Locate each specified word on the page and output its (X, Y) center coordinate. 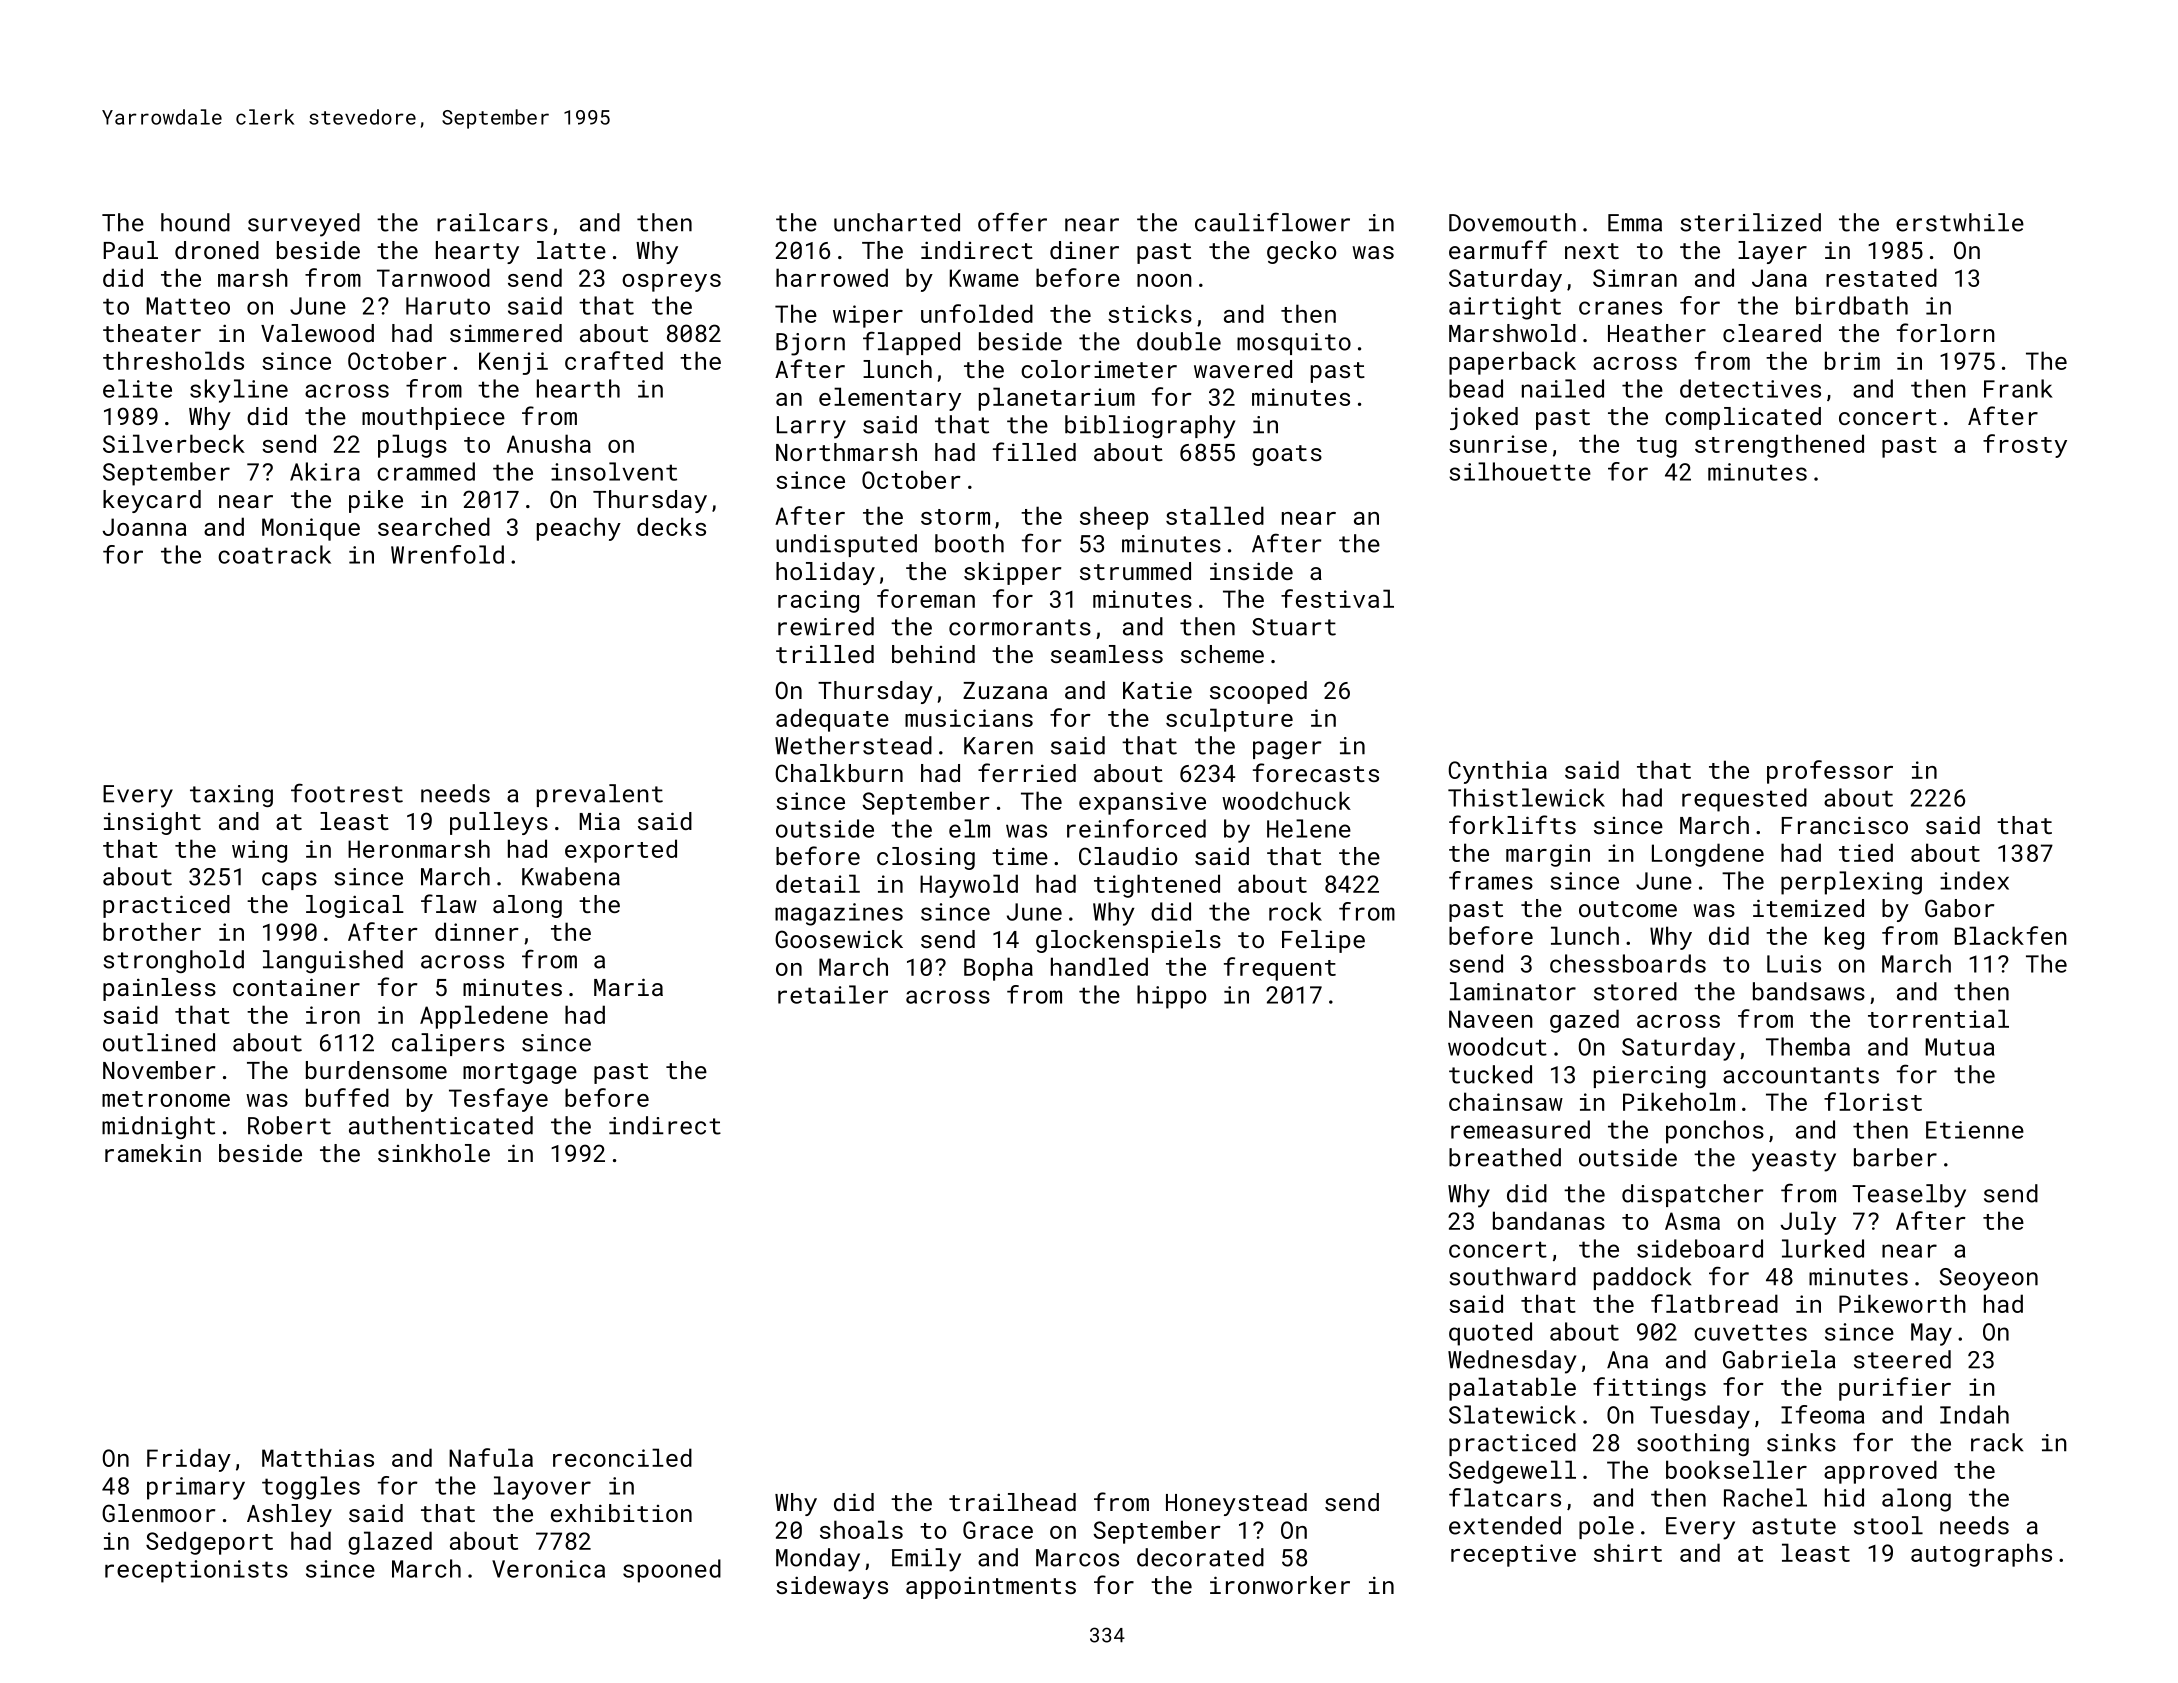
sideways (832, 1587)
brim (1852, 360)
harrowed (832, 277)
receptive (1513, 1555)
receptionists (196, 1571)
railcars (492, 222)
